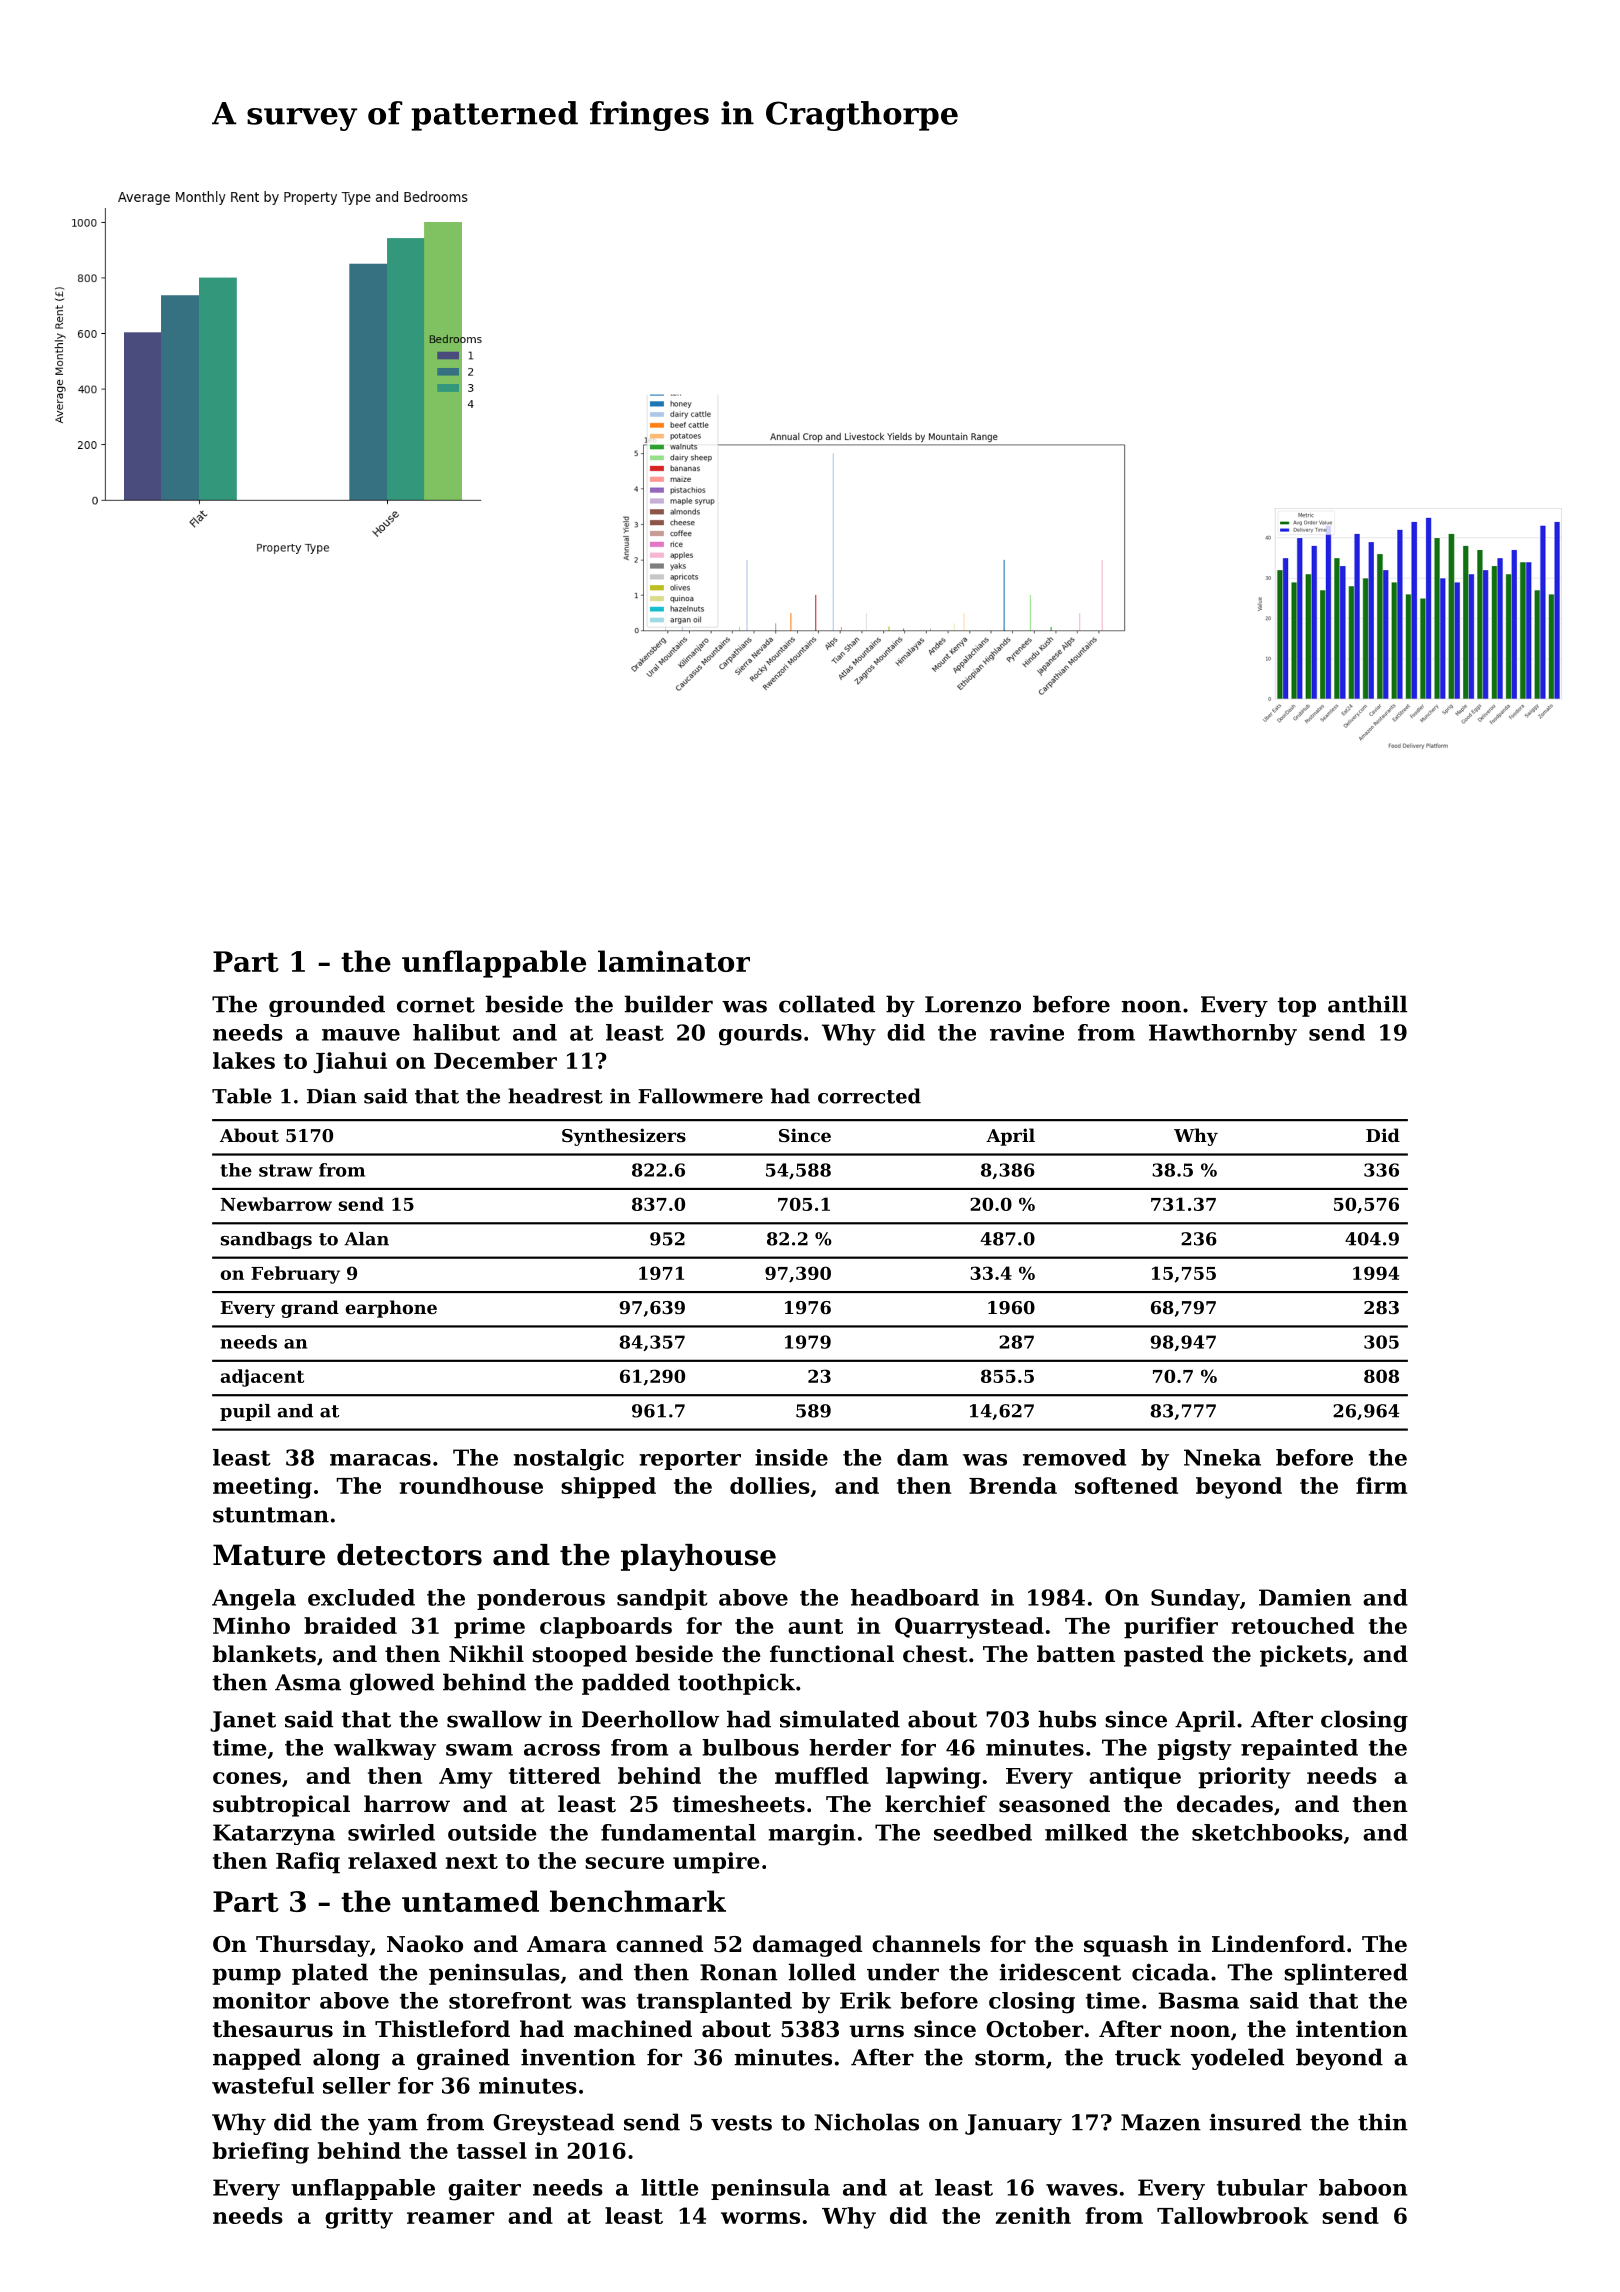  What do you see at coordinates (700, 1096) in the screenshot?
I see `Fallowmere` at bounding box center [700, 1096].
